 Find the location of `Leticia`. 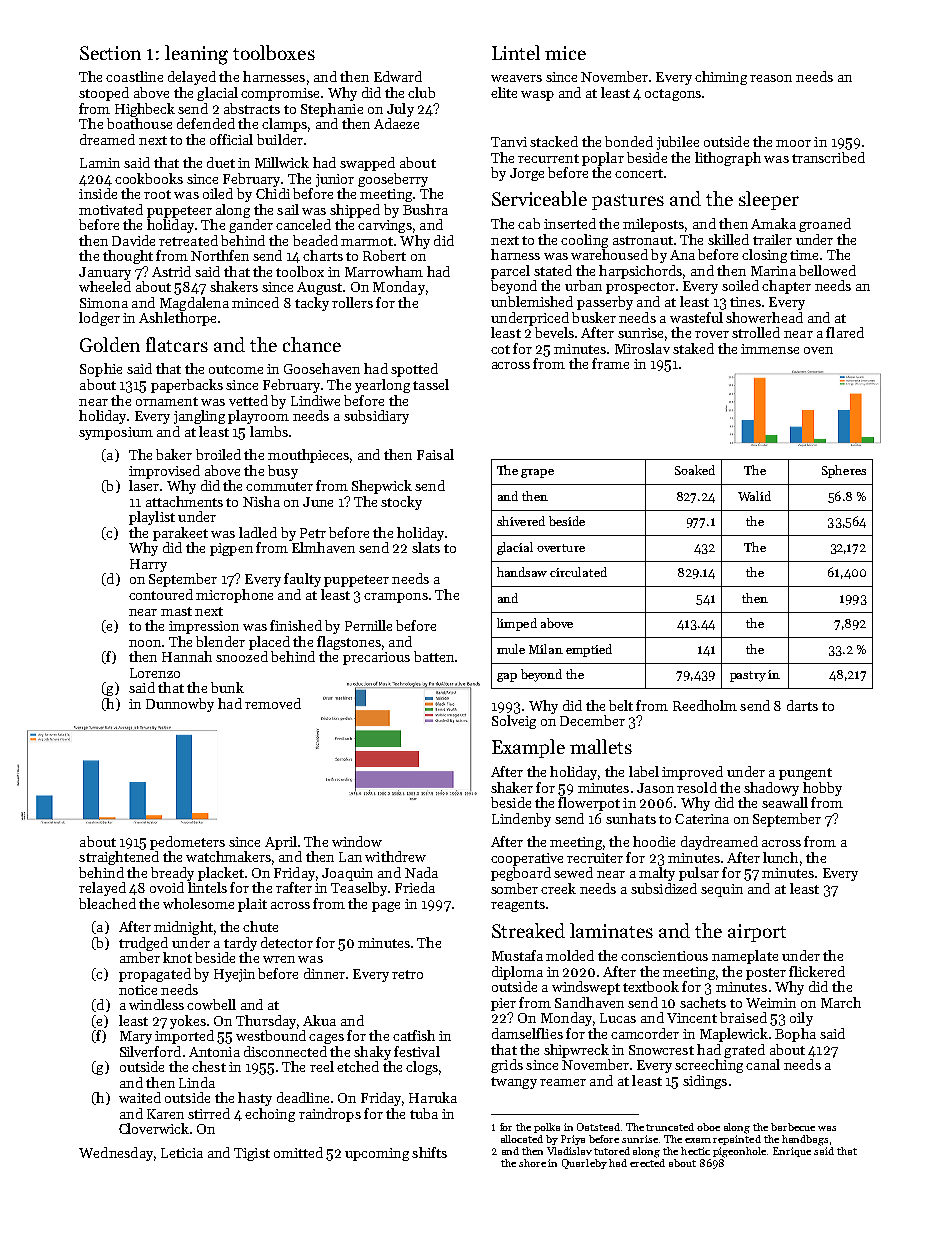

Leticia is located at coordinates (182, 1153).
